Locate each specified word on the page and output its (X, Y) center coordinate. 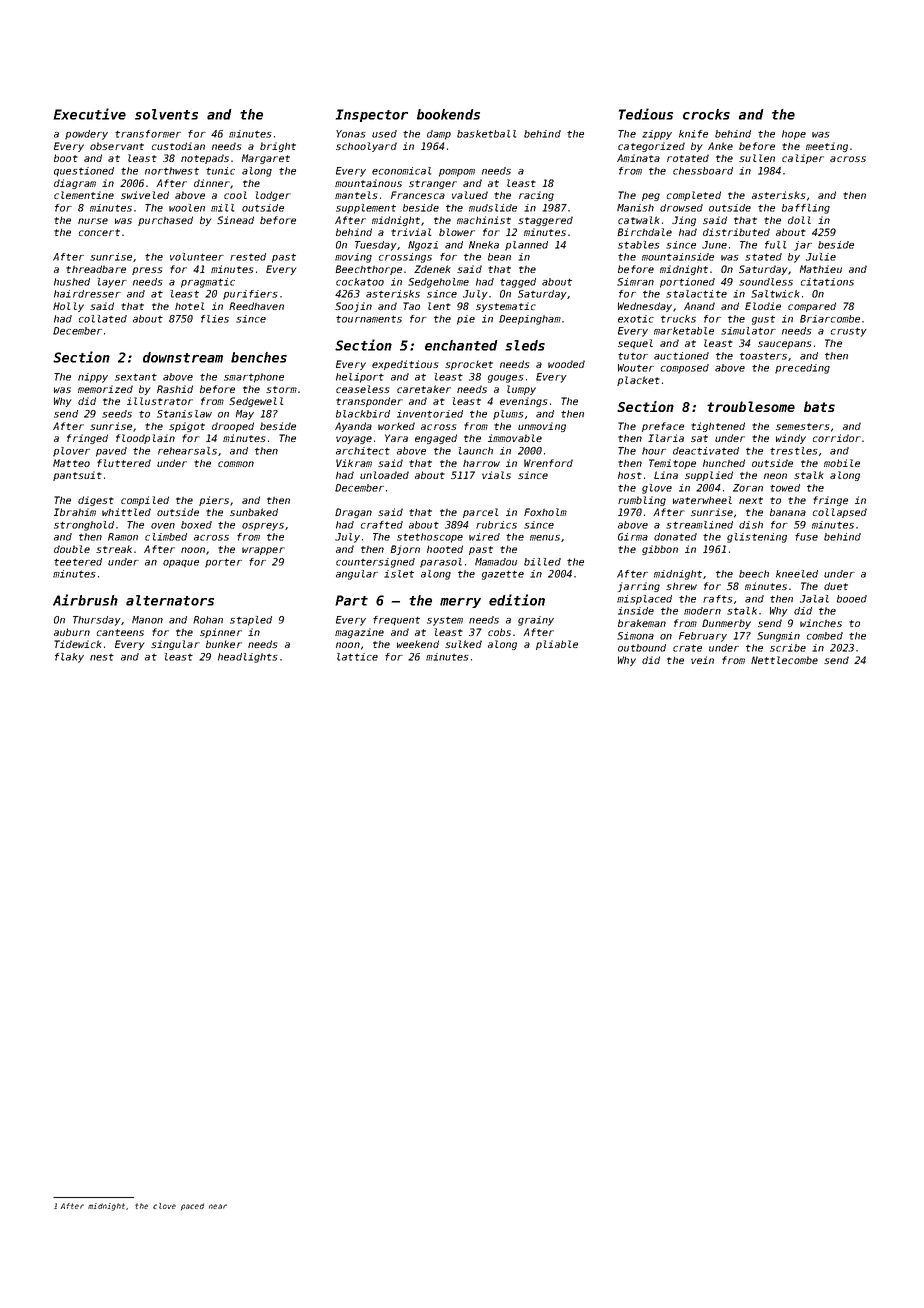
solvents (166, 114)
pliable (557, 645)
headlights (248, 658)
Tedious (646, 114)
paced (192, 1207)
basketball (486, 134)
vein (702, 660)
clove (164, 1206)
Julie (821, 257)
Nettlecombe (784, 660)
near (218, 1206)
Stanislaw (184, 414)
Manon (147, 620)
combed (825, 636)
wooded (566, 364)
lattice (357, 657)
